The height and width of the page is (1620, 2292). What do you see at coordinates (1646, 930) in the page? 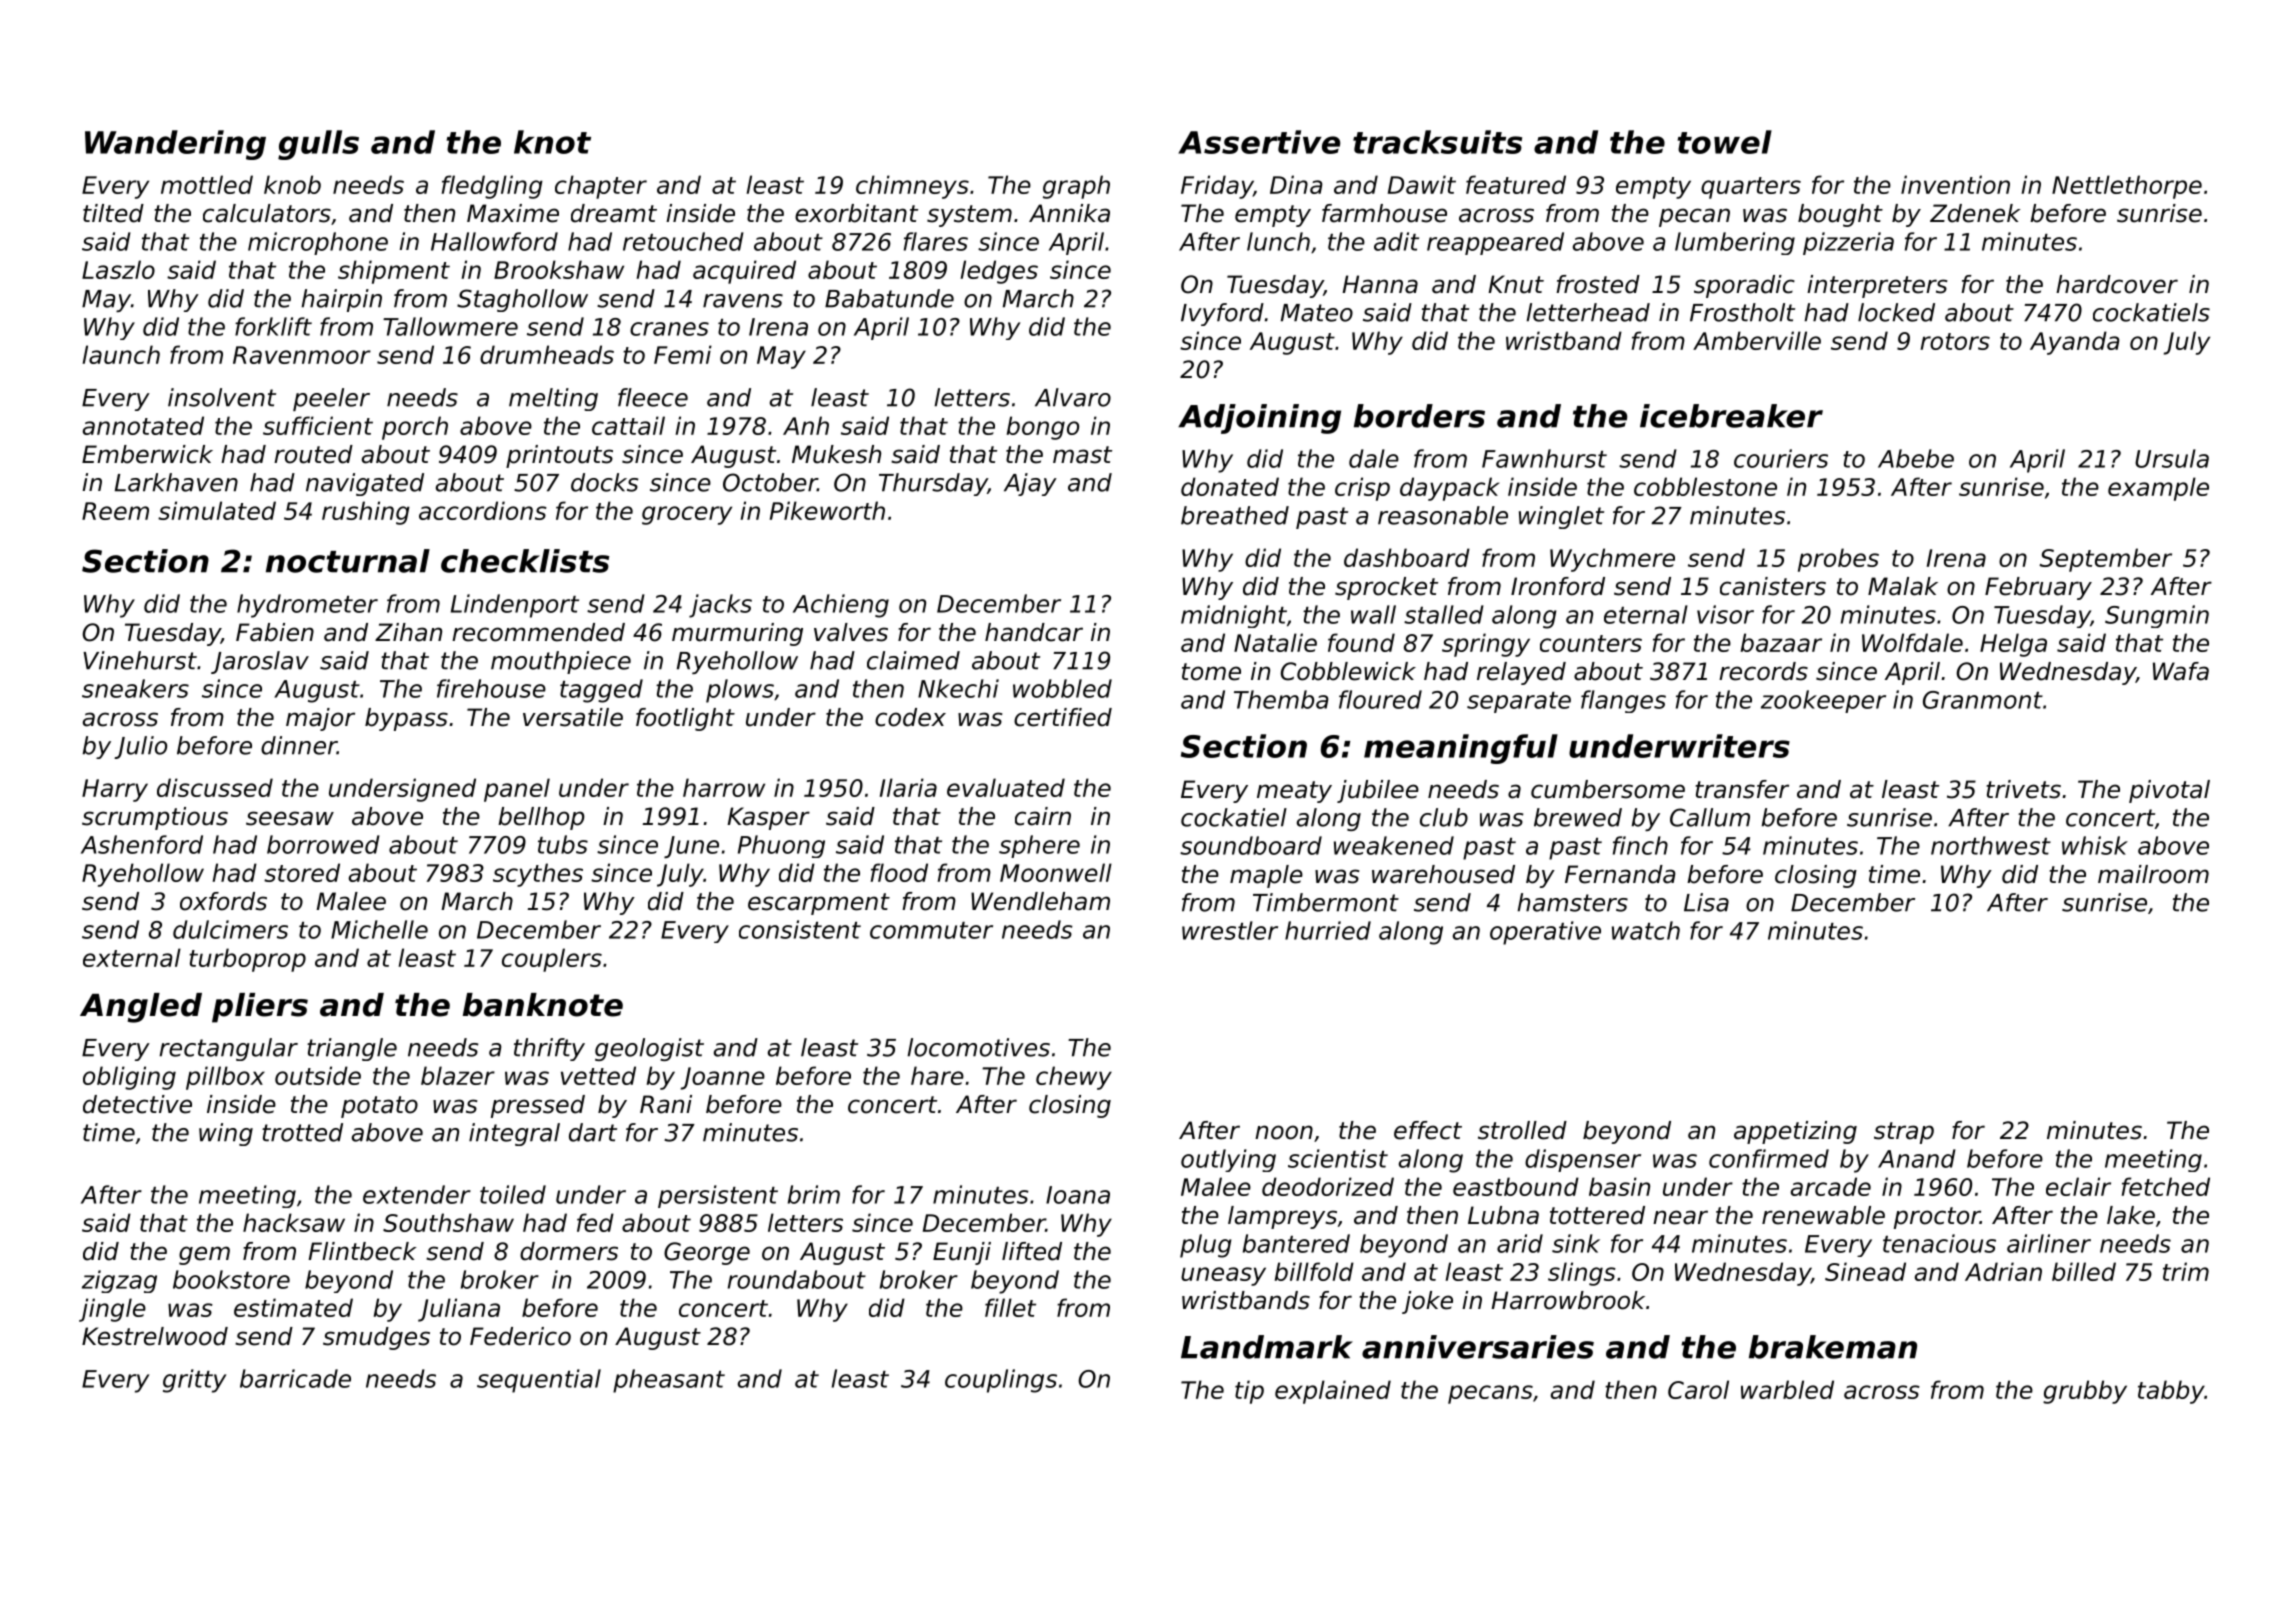
I see `watch` at bounding box center [1646, 930].
